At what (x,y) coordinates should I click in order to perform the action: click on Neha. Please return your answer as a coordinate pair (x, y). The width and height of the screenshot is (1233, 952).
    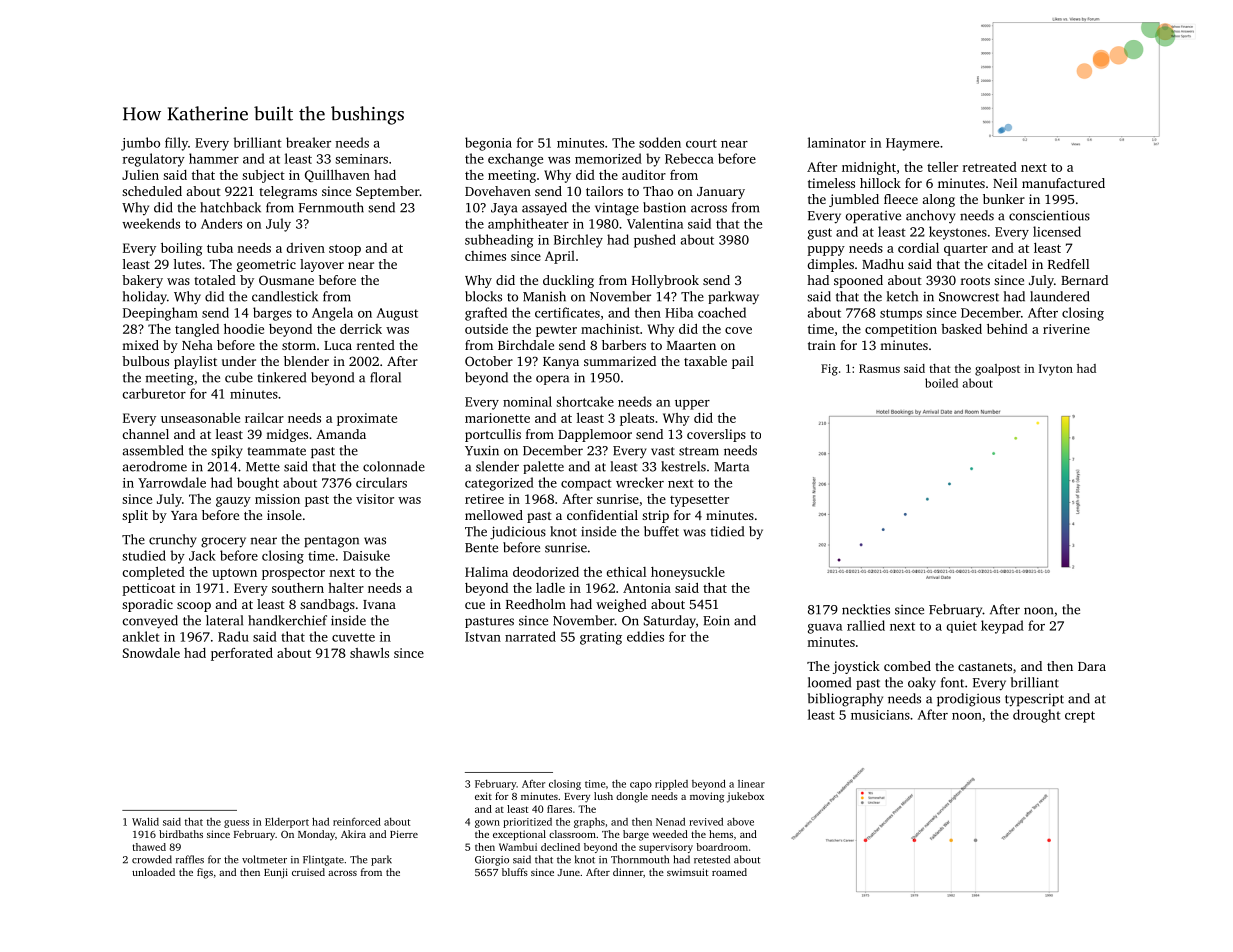
    Looking at the image, I should click on (197, 345).
